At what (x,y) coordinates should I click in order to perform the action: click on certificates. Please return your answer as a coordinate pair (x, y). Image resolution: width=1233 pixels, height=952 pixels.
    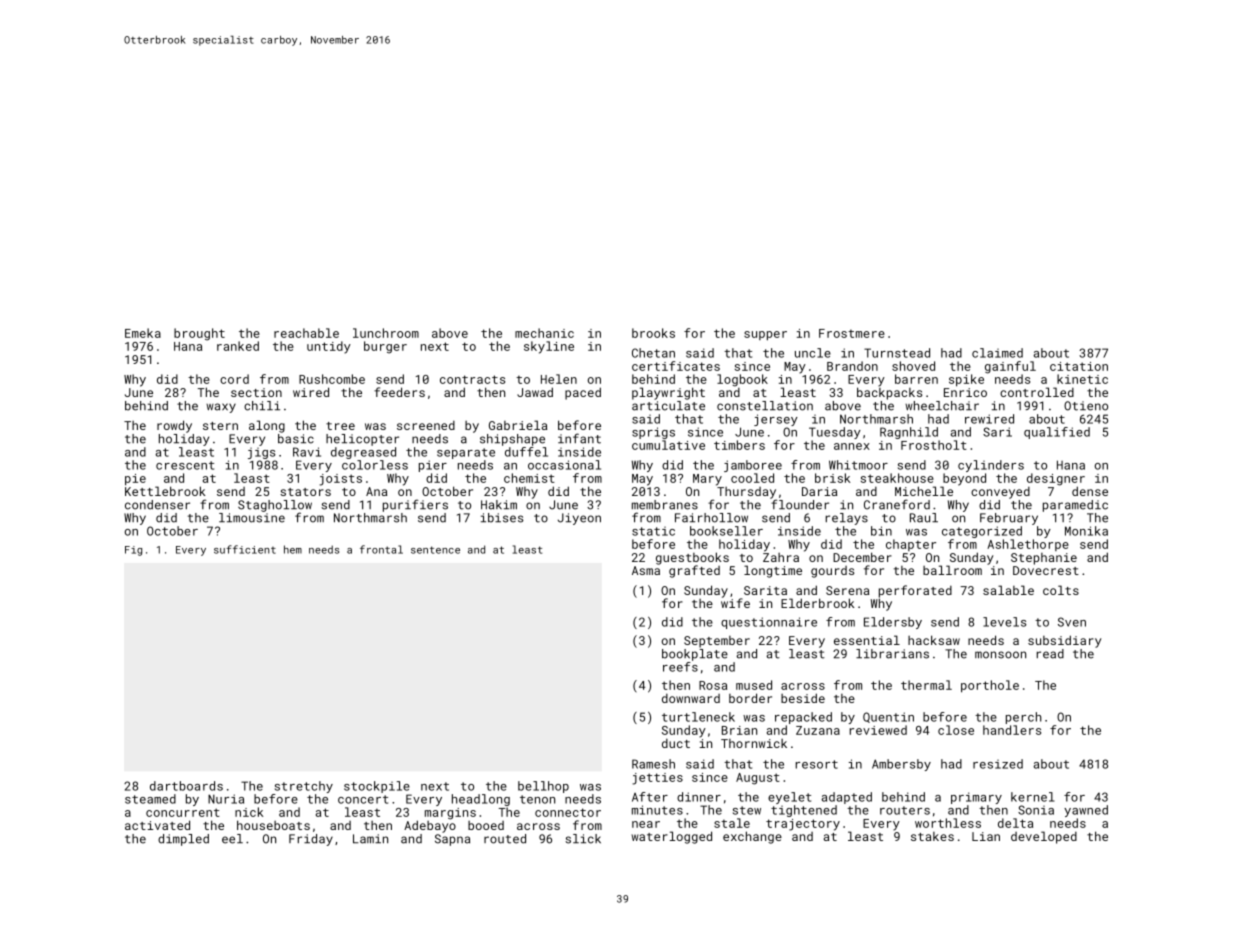
    Looking at the image, I should click on (676, 366).
